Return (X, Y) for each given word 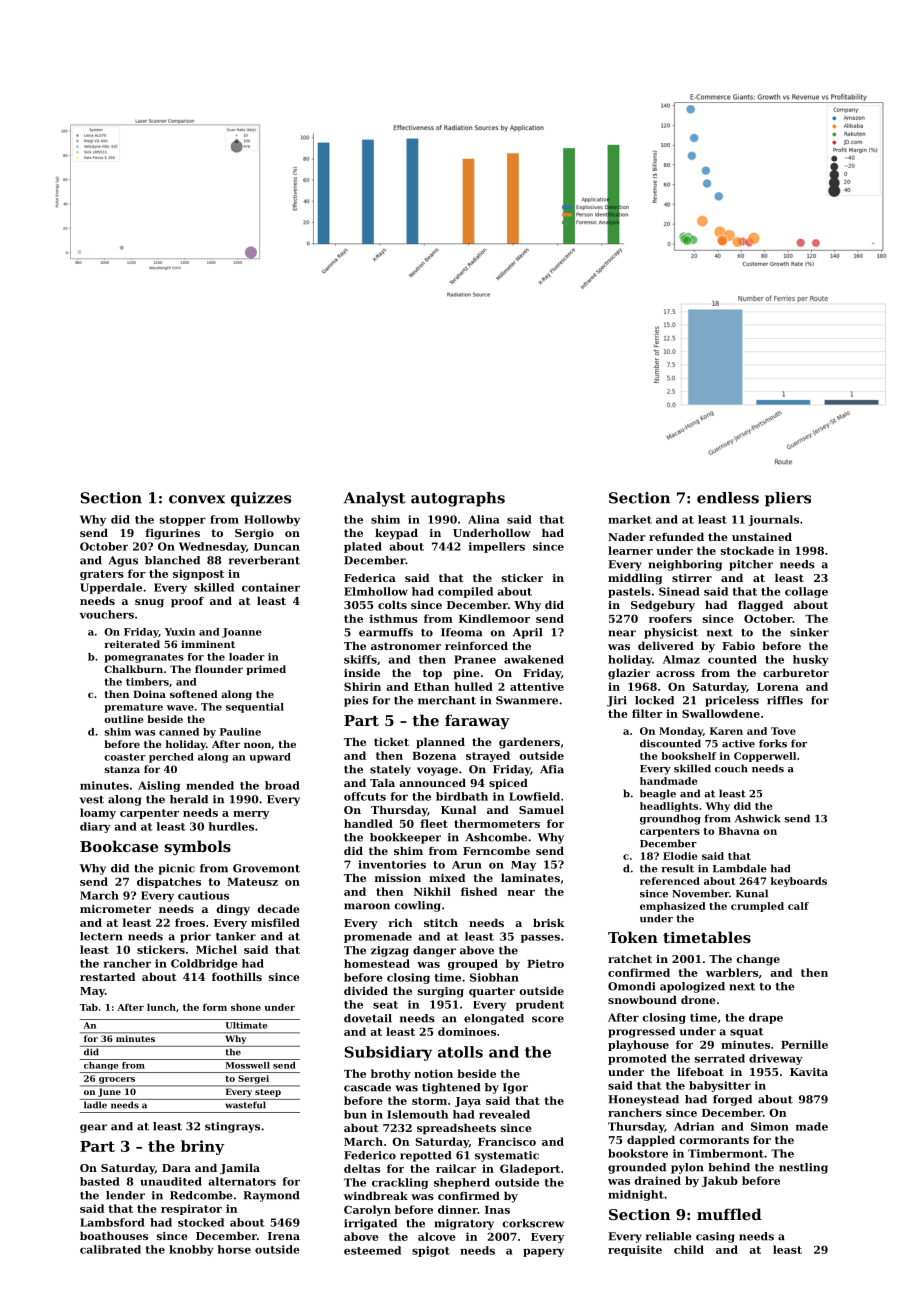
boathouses (114, 1235)
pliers (788, 499)
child (689, 1249)
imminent (208, 644)
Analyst (374, 499)
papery (543, 1252)
